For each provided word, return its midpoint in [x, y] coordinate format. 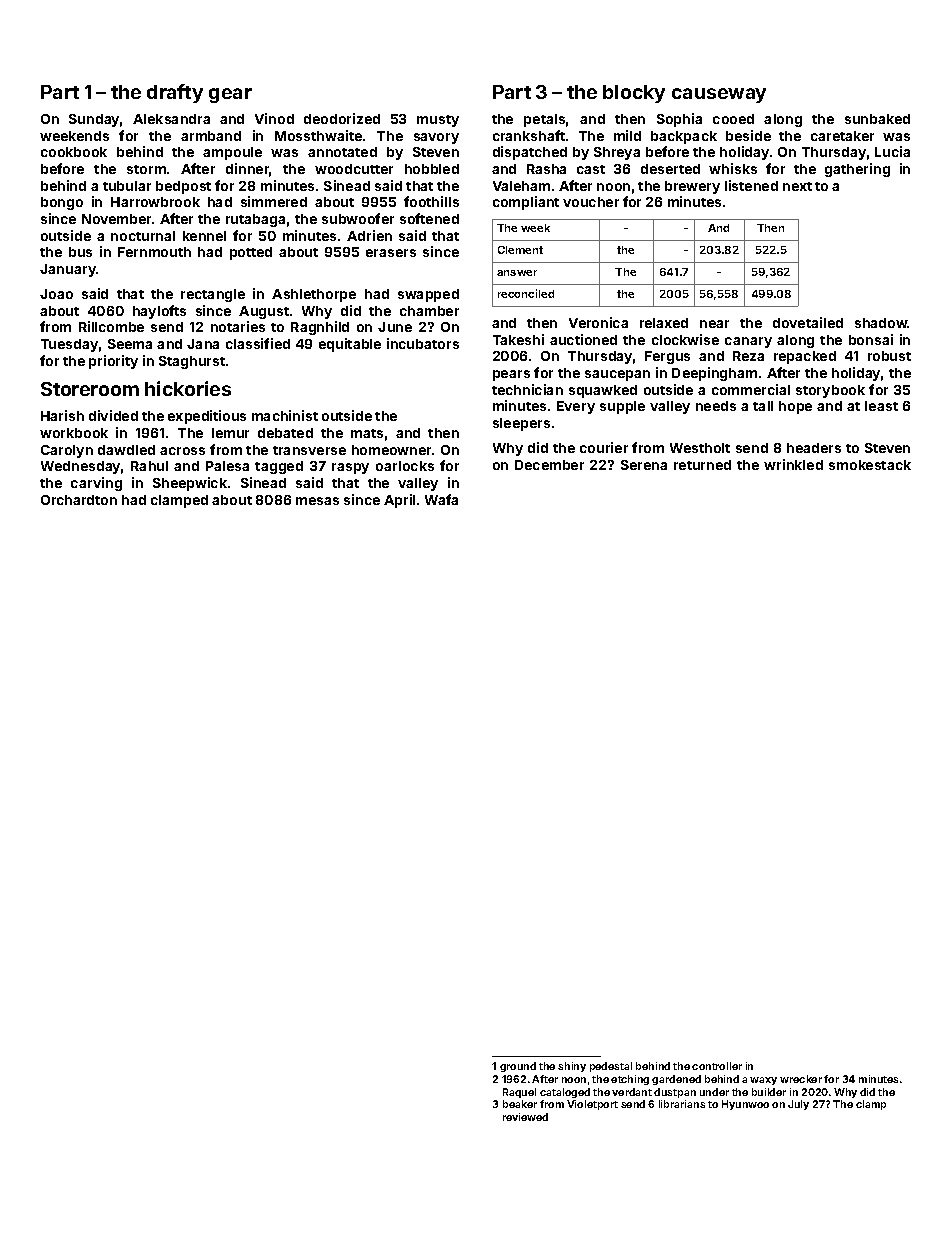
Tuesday [69, 345]
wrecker [801, 1079]
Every [576, 407]
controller [717, 1066]
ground [518, 1067]
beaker [520, 1104]
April [399, 501]
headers [814, 448]
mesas [317, 501]
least [881, 406]
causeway [719, 95]
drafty [175, 93]
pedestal [611, 1067]
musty [438, 121]
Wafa [441, 499]
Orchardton [79, 500]
